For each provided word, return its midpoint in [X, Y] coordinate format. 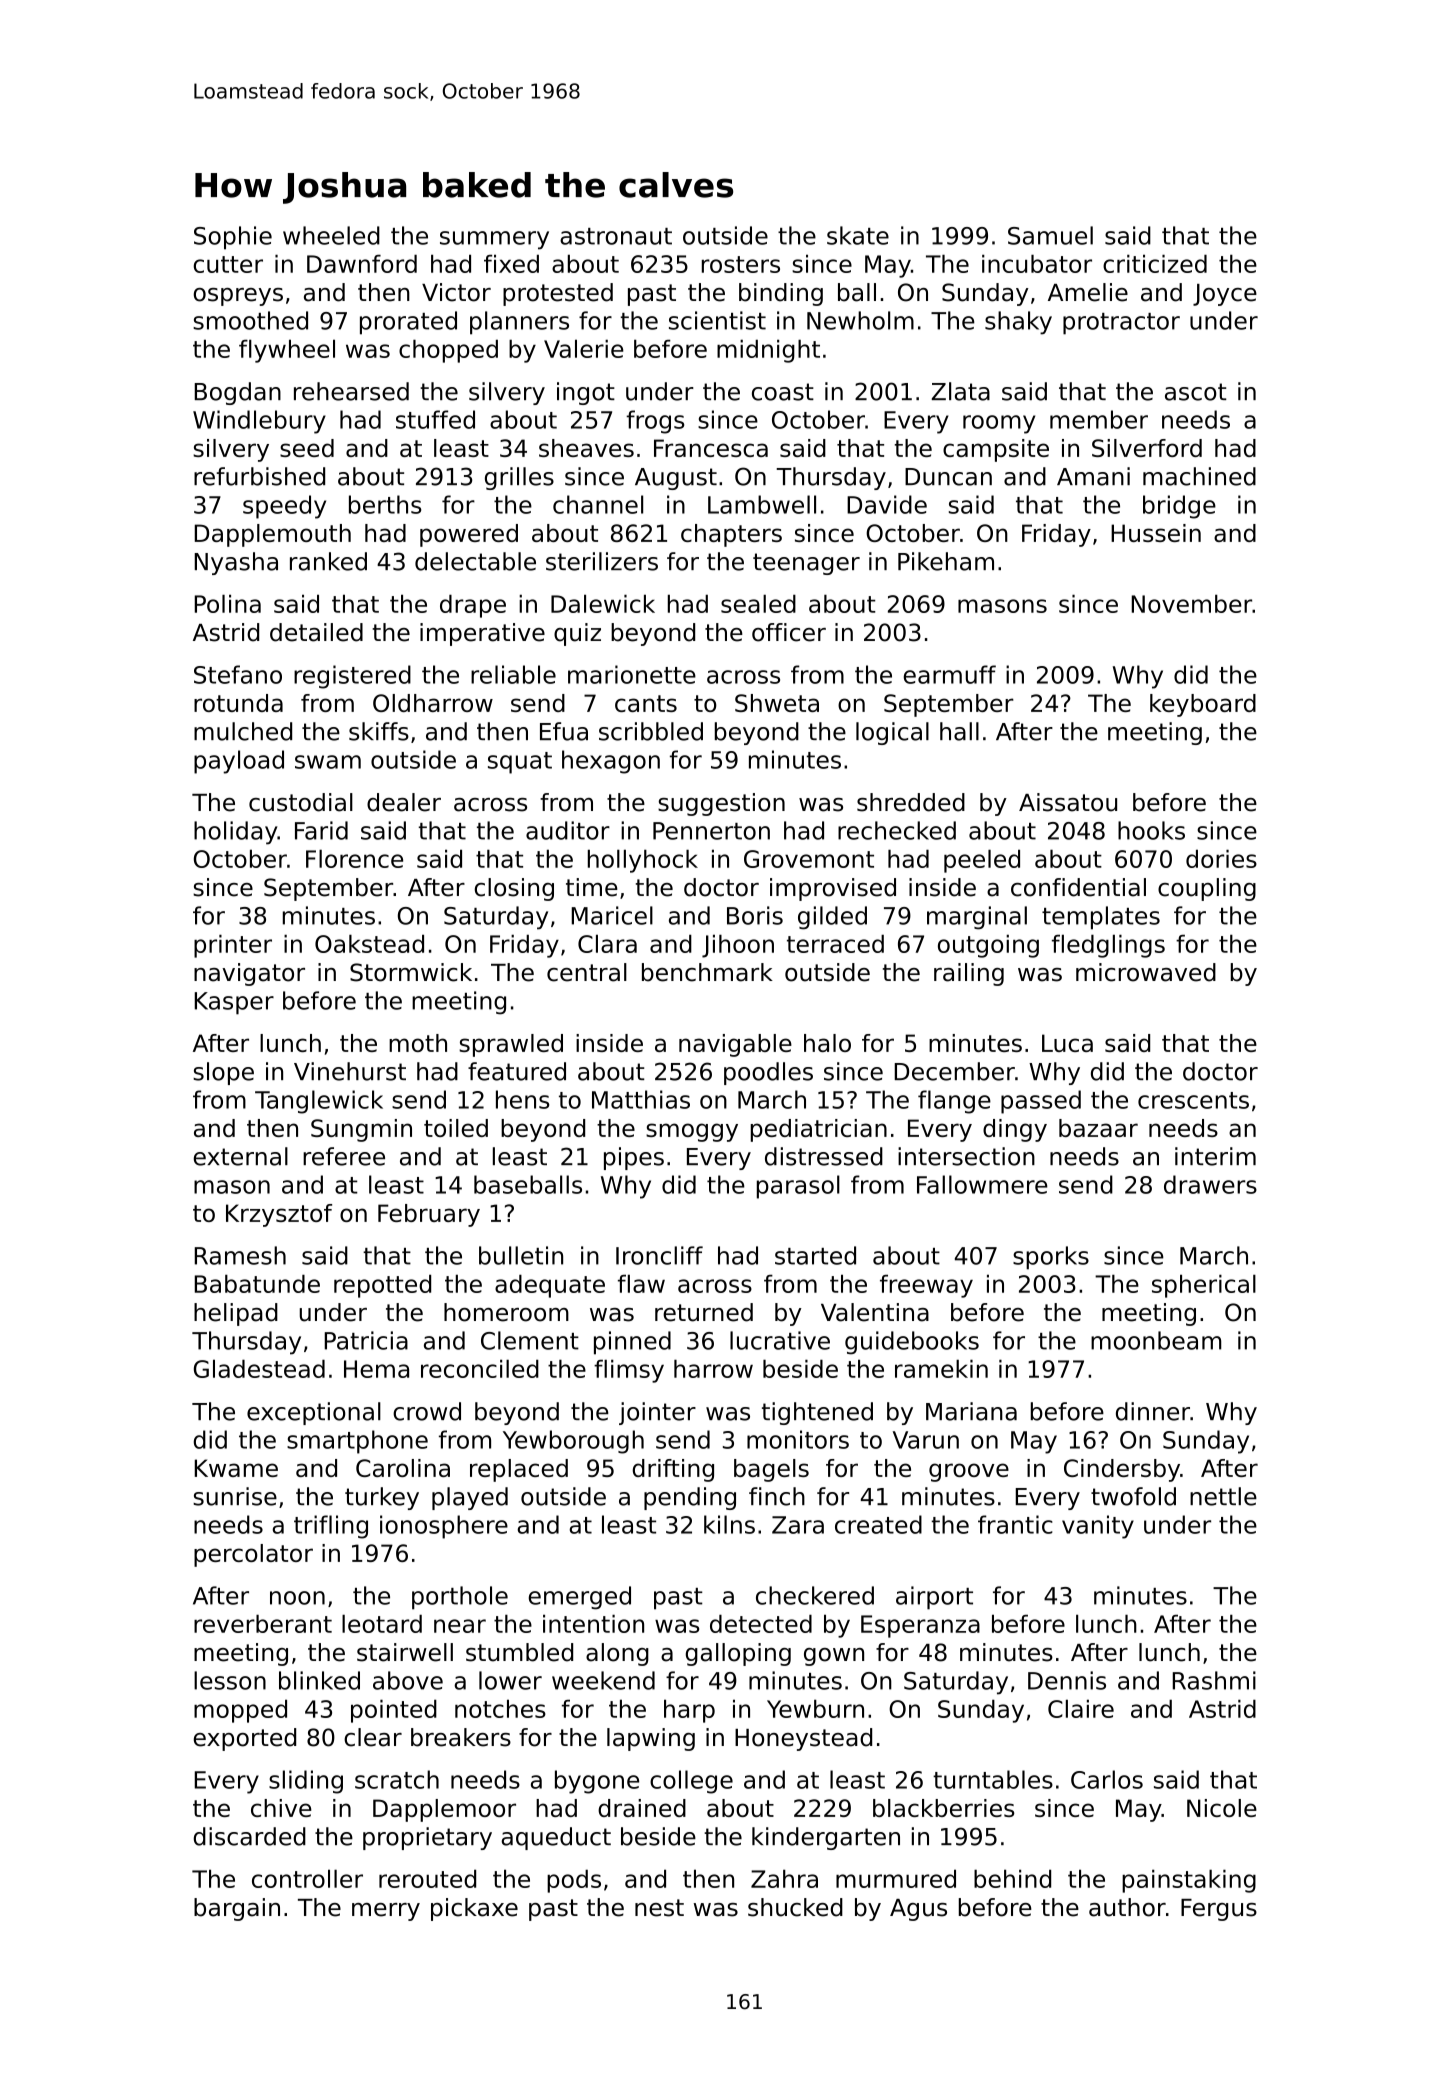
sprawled [511, 1045]
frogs [655, 422]
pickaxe [474, 1909]
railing [969, 974]
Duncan [948, 477]
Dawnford [362, 263]
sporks [1051, 1258]
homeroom [506, 1312]
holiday [236, 833]
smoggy [692, 1132]
